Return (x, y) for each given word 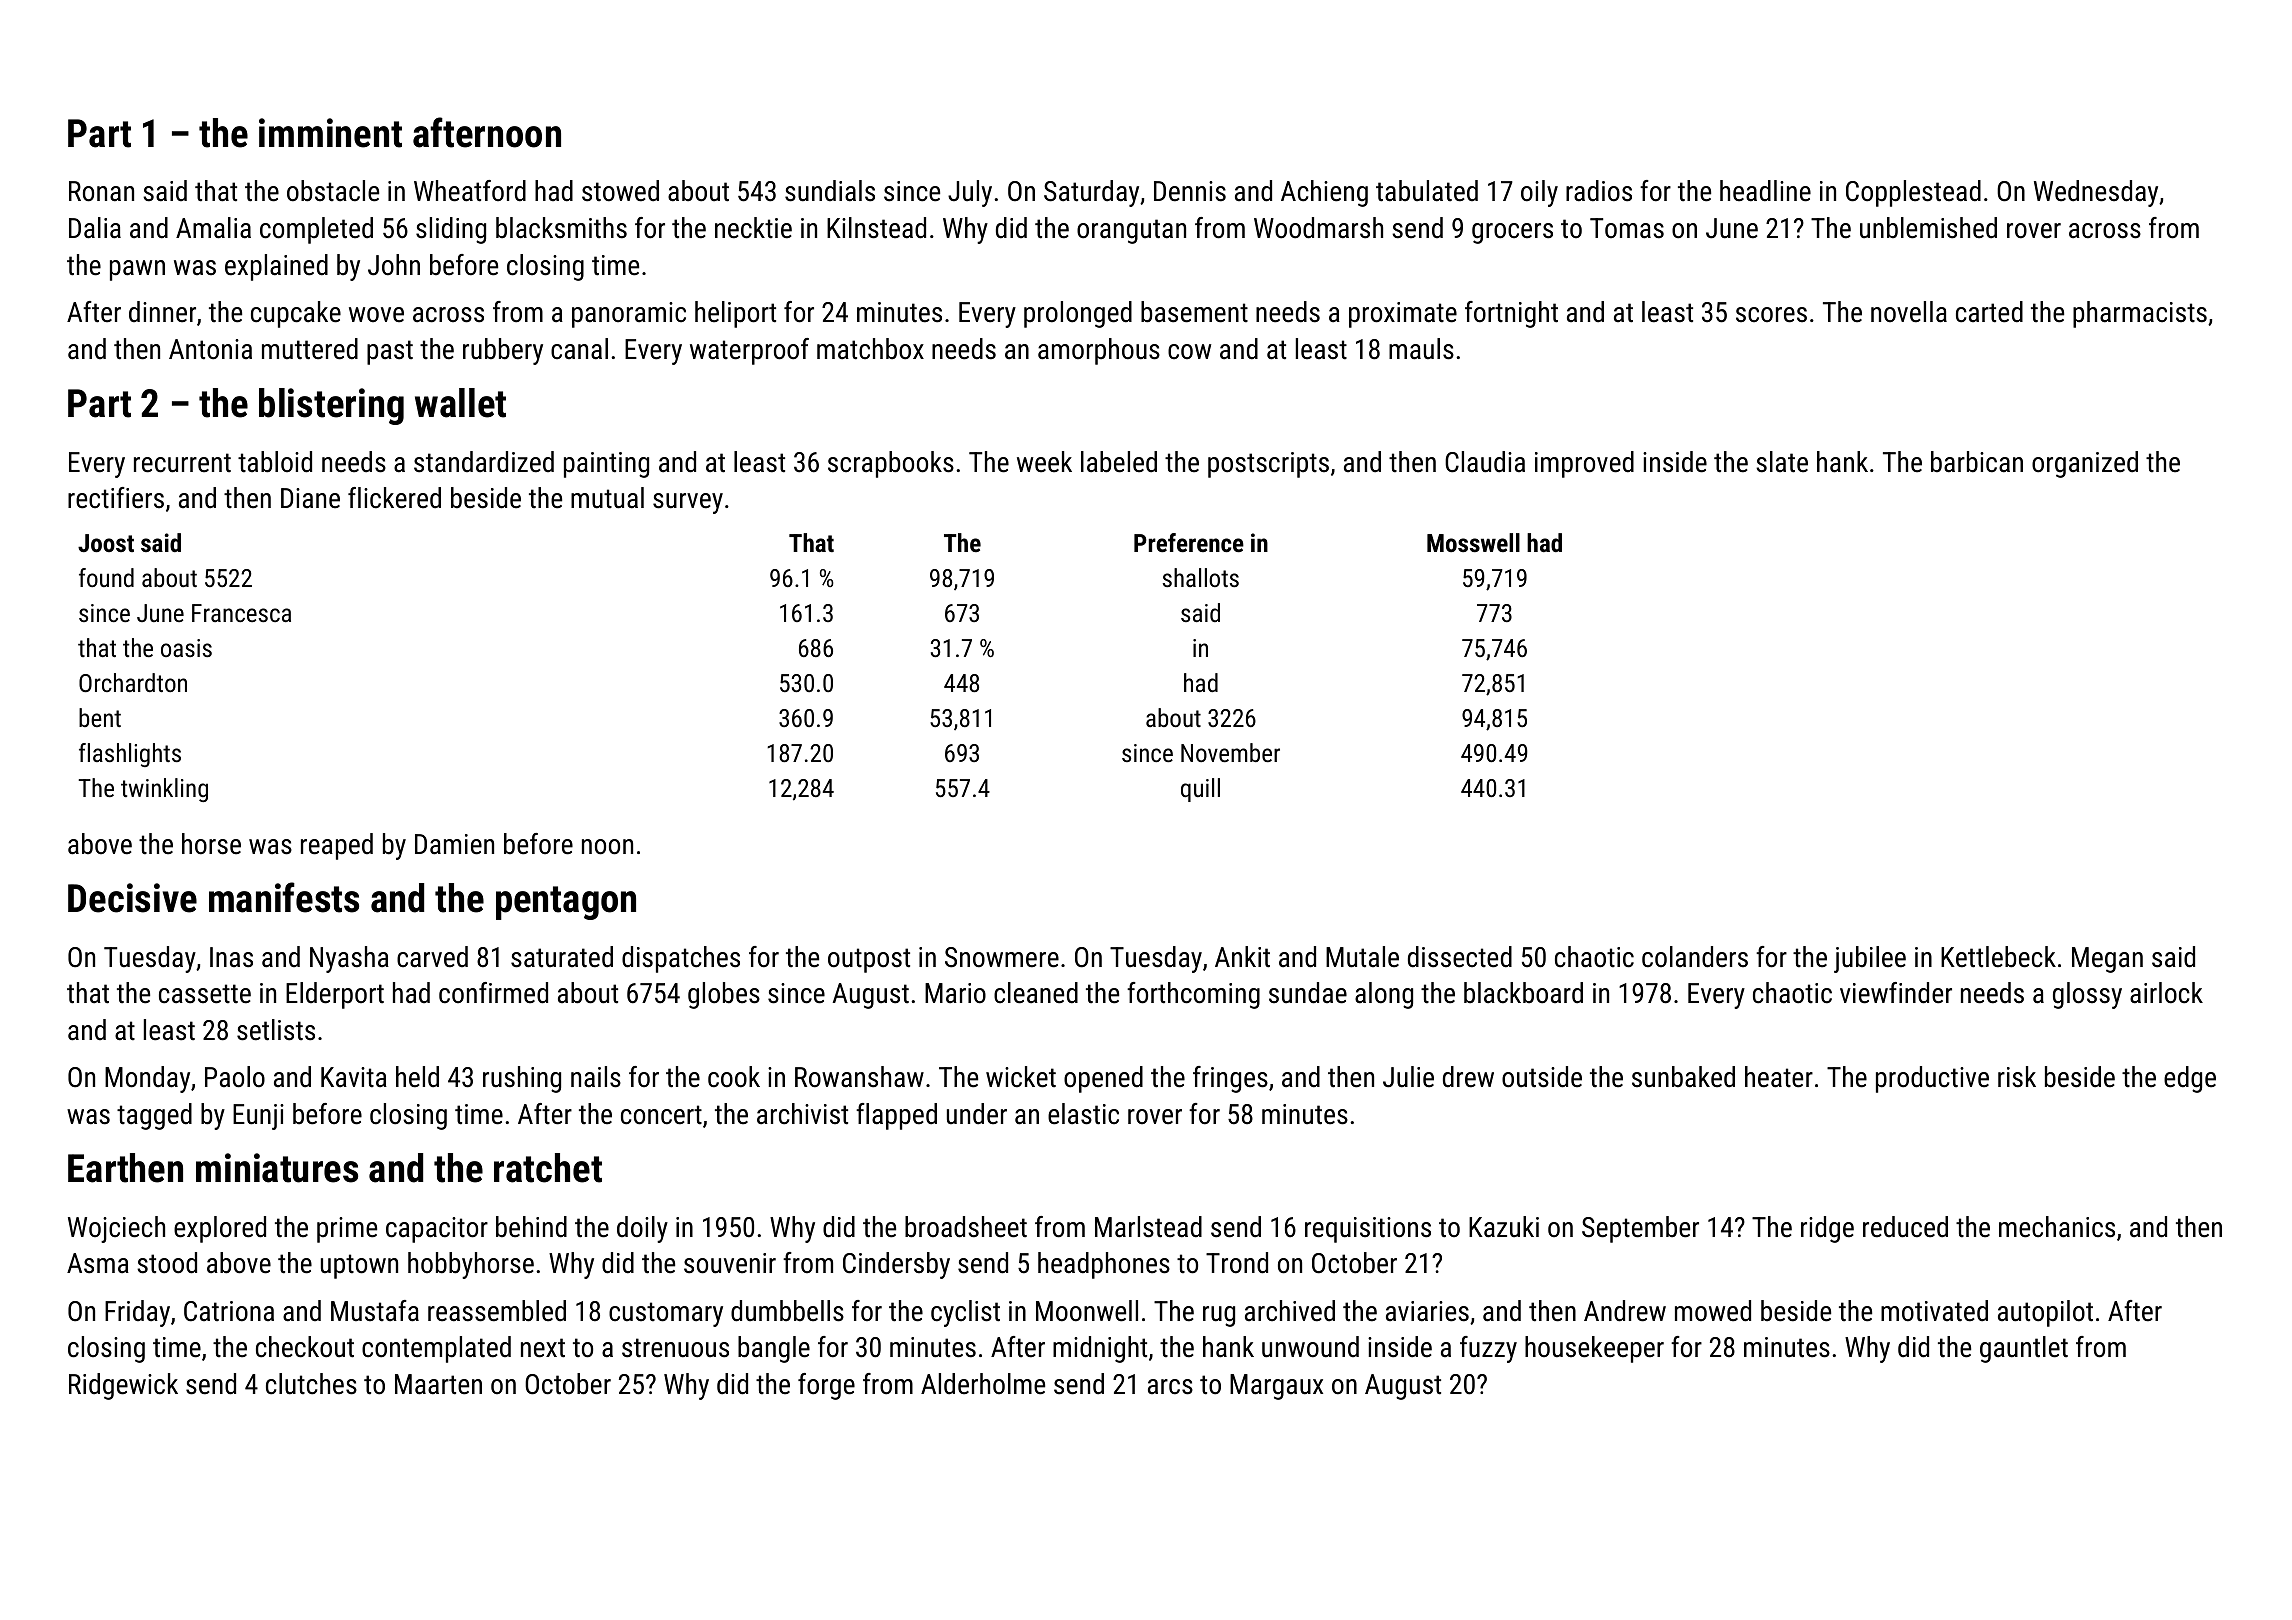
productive (1932, 1079)
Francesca (241, 613)
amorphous (1099, 351)
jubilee (1870, 959)
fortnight (1511, 314)
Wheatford (470, 191)
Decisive (132, 898)
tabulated (1427, 191)
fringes (1230, 1079)
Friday (137, 1313)
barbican (1977, 462)
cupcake (296, 314)
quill (1200, 790)
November (1230, 752)
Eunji (258, 1117)
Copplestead (1913, 193)
